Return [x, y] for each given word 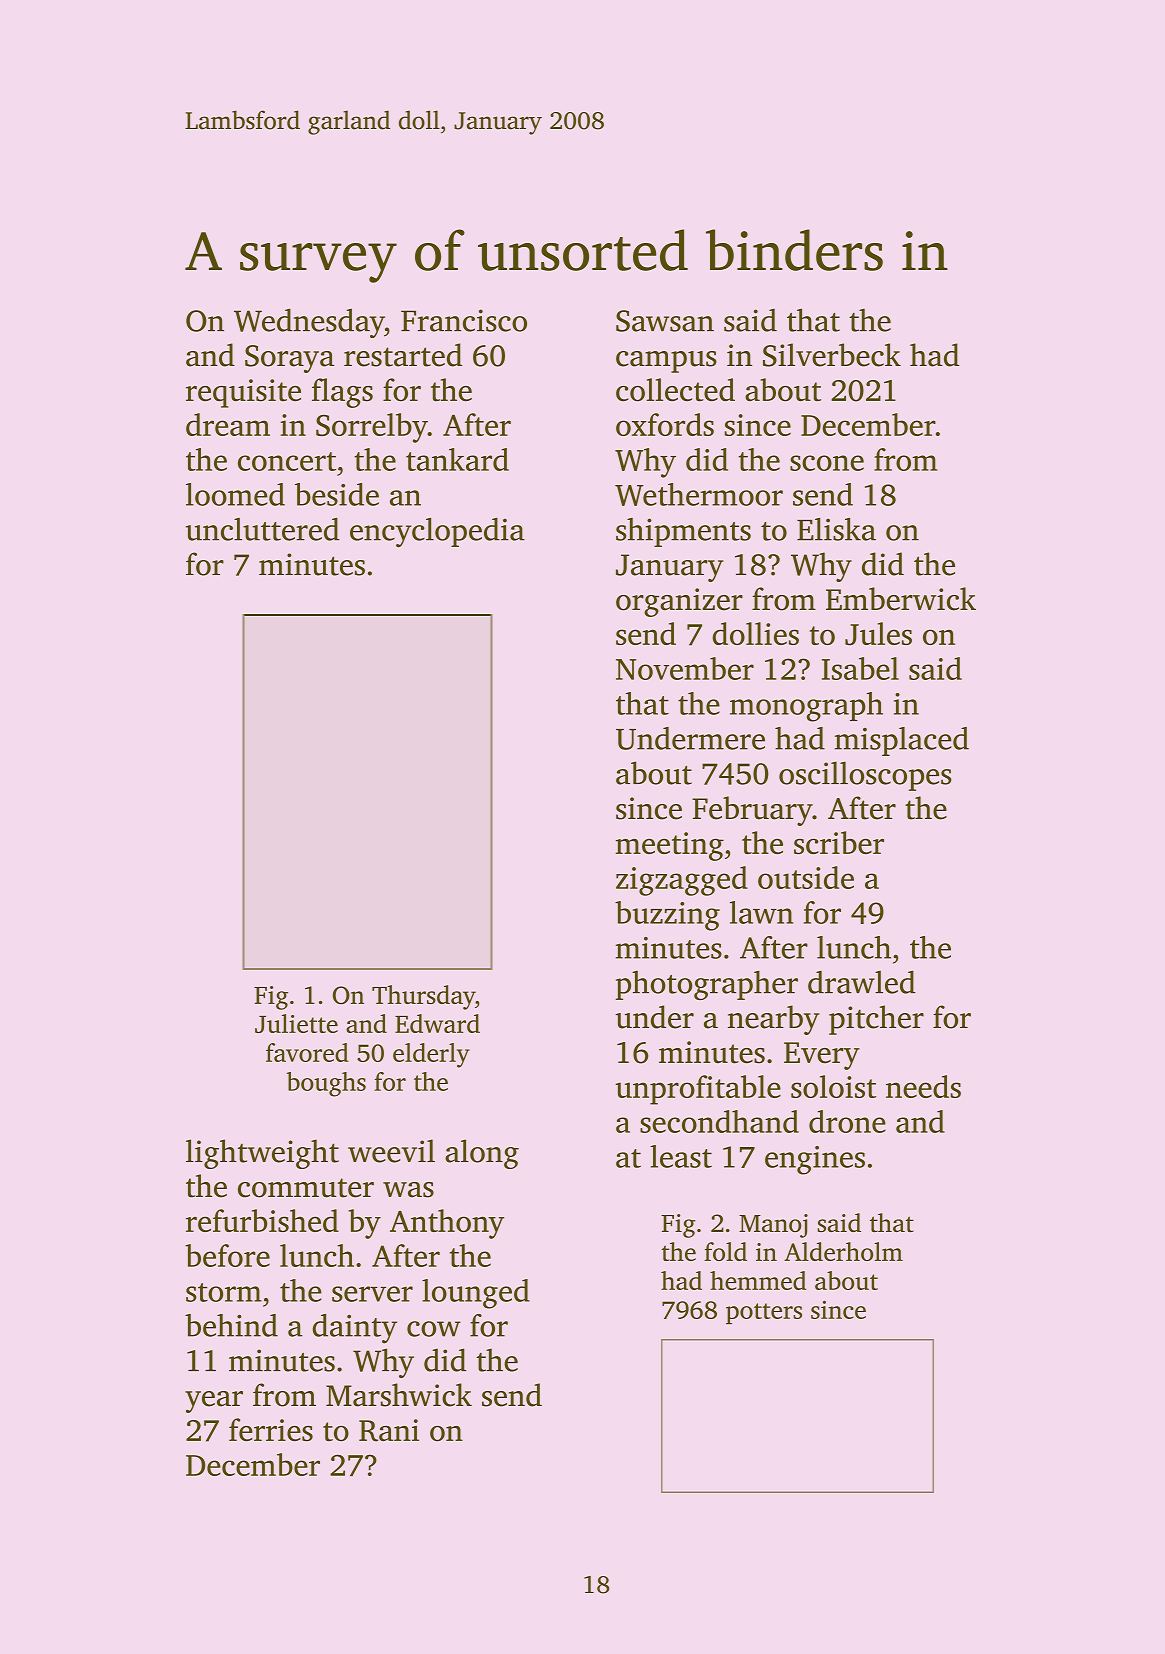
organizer [679, 602]
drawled [862, 982]
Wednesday [309, 323]
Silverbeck [832, 355]
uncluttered [263, 529]
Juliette [296, 1023]
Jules [878, 634]
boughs [326, 1084]
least [681, 1156]
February [752, 811]
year [214, 1402]
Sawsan [665, 321]
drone [847, 1121]
